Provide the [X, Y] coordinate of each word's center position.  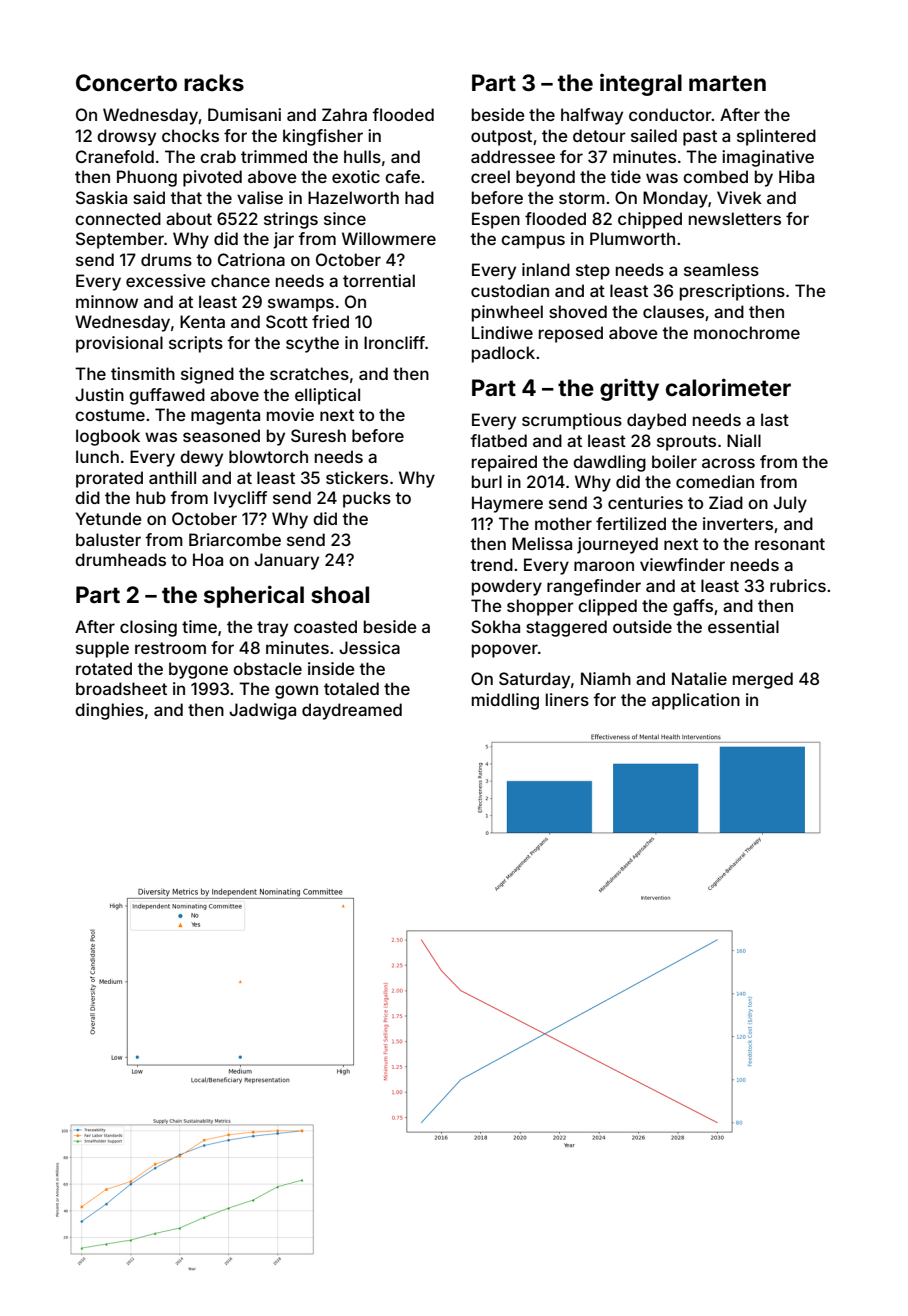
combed [715, 176]
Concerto [126, 83]
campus [533, 242]
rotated [104, 668]
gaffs [693, 607]
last [775, 419]
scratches [309, 373]
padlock [503, 354]
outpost [501, 138]
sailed [654, 135]
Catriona [251, 259]
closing [148, 628]
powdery [507, 587]
